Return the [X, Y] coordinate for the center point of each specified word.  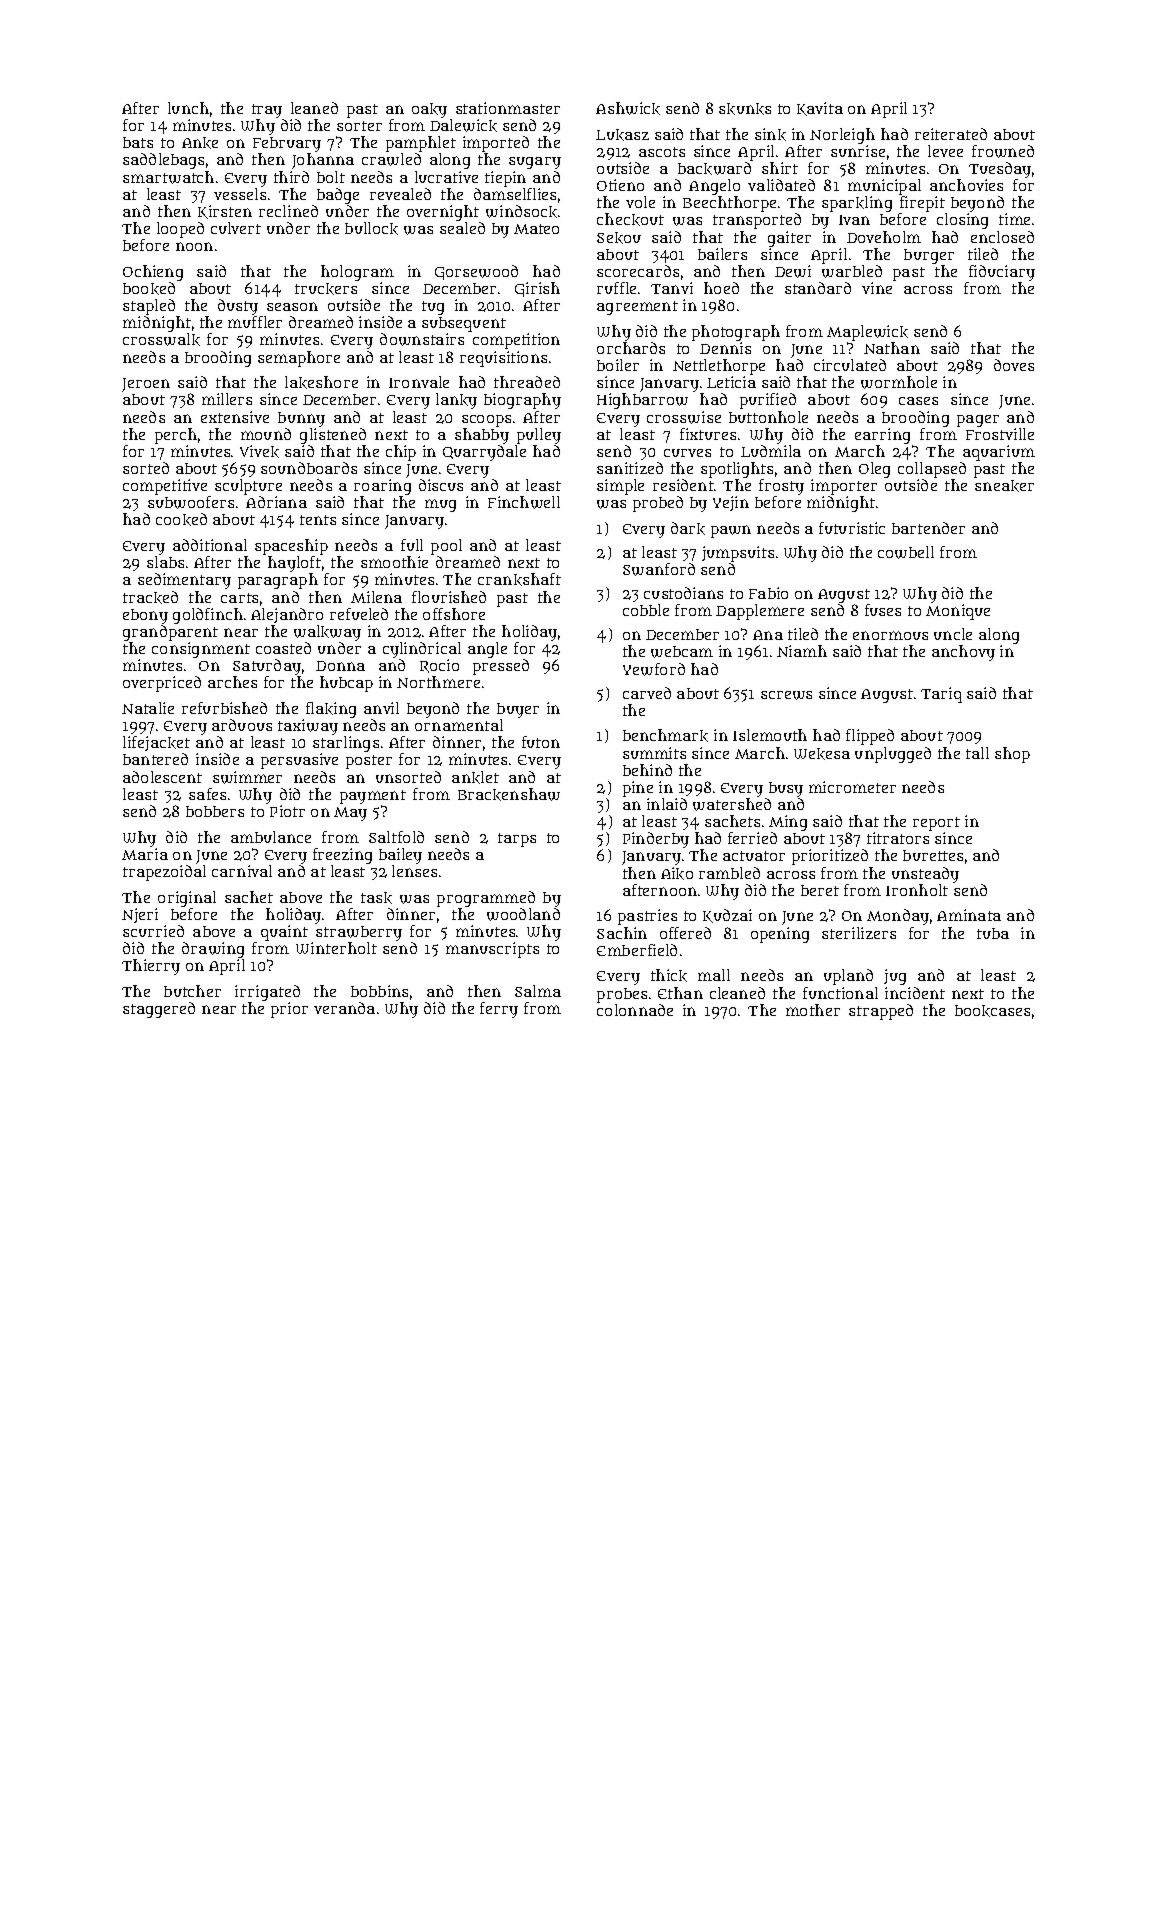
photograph [736, 333]
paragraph [278, 581]
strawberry [359, 933]
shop [1012, 755]
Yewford [654, 669]
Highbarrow [642, 401]
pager [978, 421]
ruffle [616, 288]
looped [180, 230]
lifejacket [156, 743]
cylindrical [422, 650]
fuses [883, 610]
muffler [255, 322]
